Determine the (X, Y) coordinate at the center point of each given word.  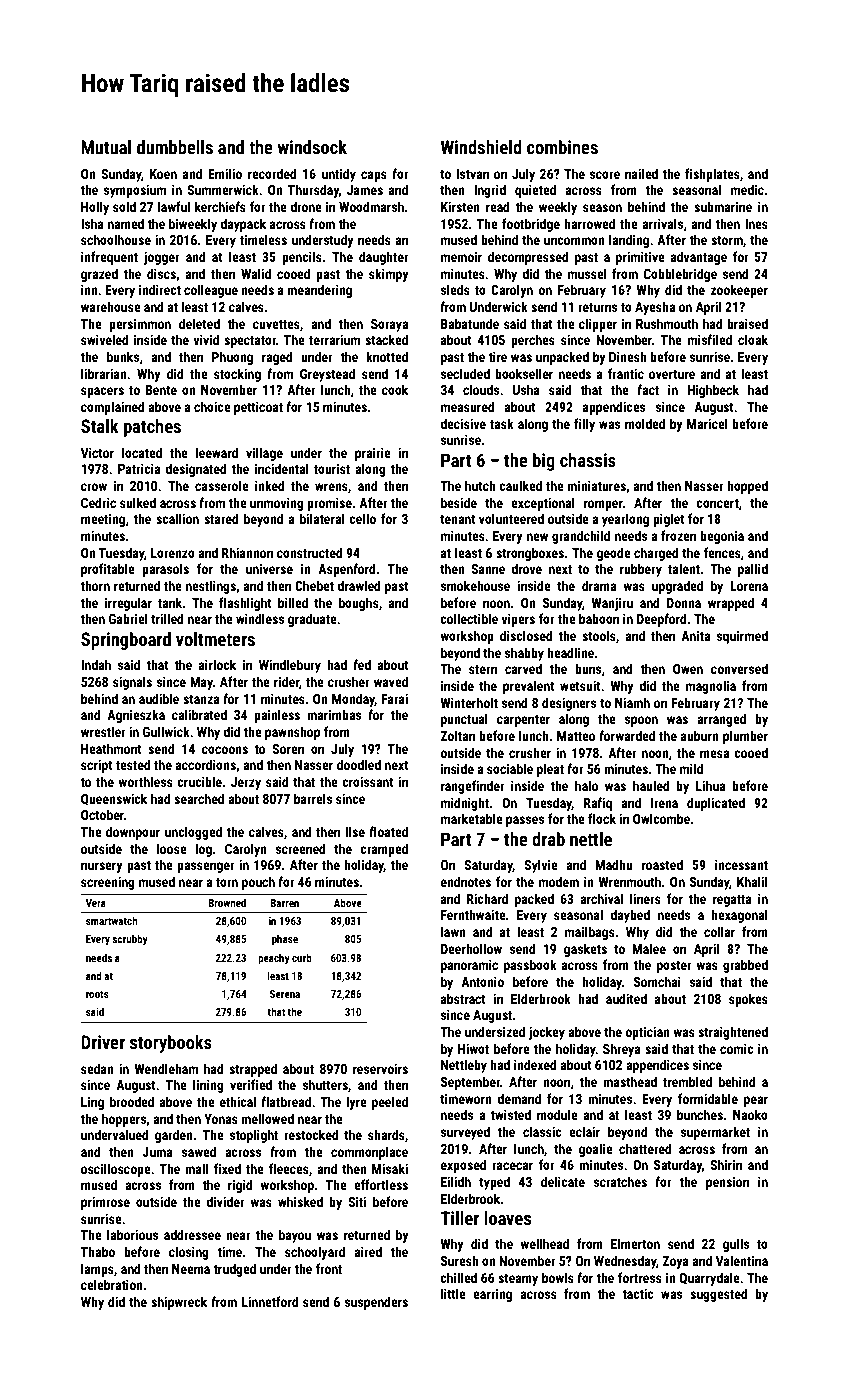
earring (492, 1295)
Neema (191, 1269)
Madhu (614, 864)
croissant (368, 782)
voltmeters (215, 639)
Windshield (481, 147)
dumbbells (175, 147)
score (605, 175)
